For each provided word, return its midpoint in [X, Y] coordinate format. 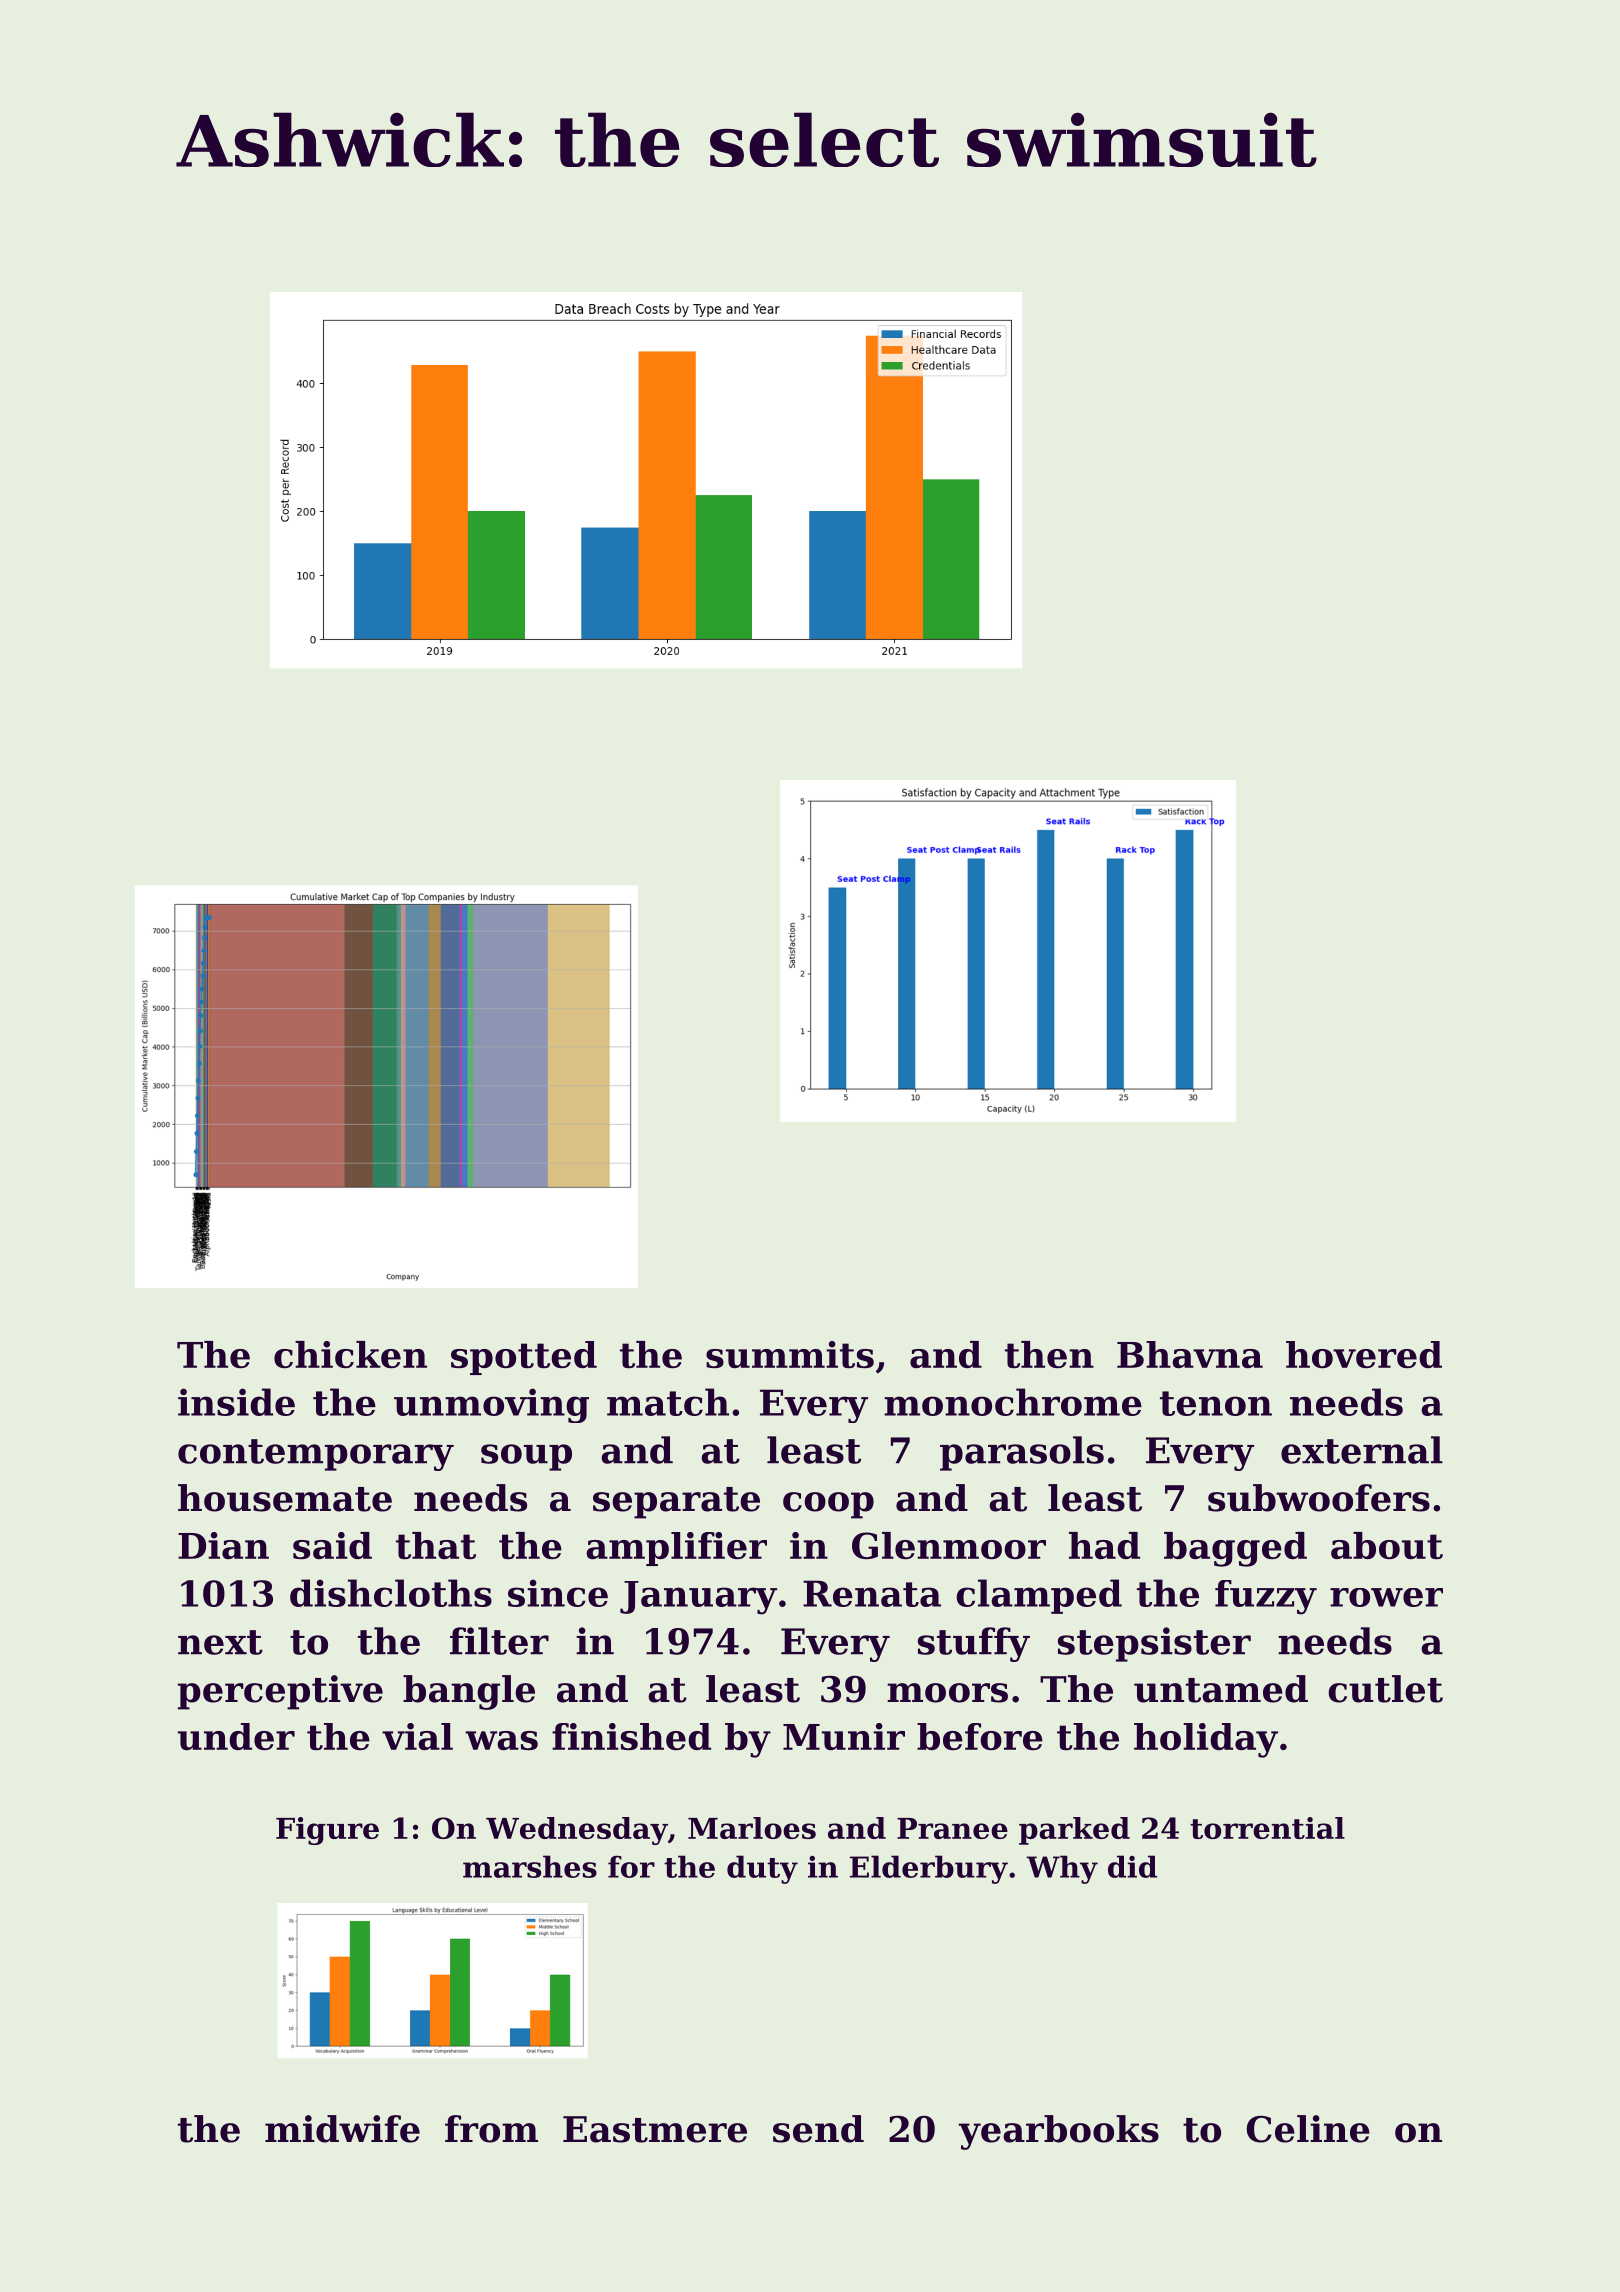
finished [631, 1736]
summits [790, 1354]
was [501, 1740]
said [332, 1545]
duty [762, 1869]
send [818, 2129]
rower [1386, 1597]
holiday [1206, 1740]
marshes [530, 1866]
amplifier [676, 1549]
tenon [1216, 1403]
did [1132, 1866]
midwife [342, 2129]
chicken [350, 1354]
